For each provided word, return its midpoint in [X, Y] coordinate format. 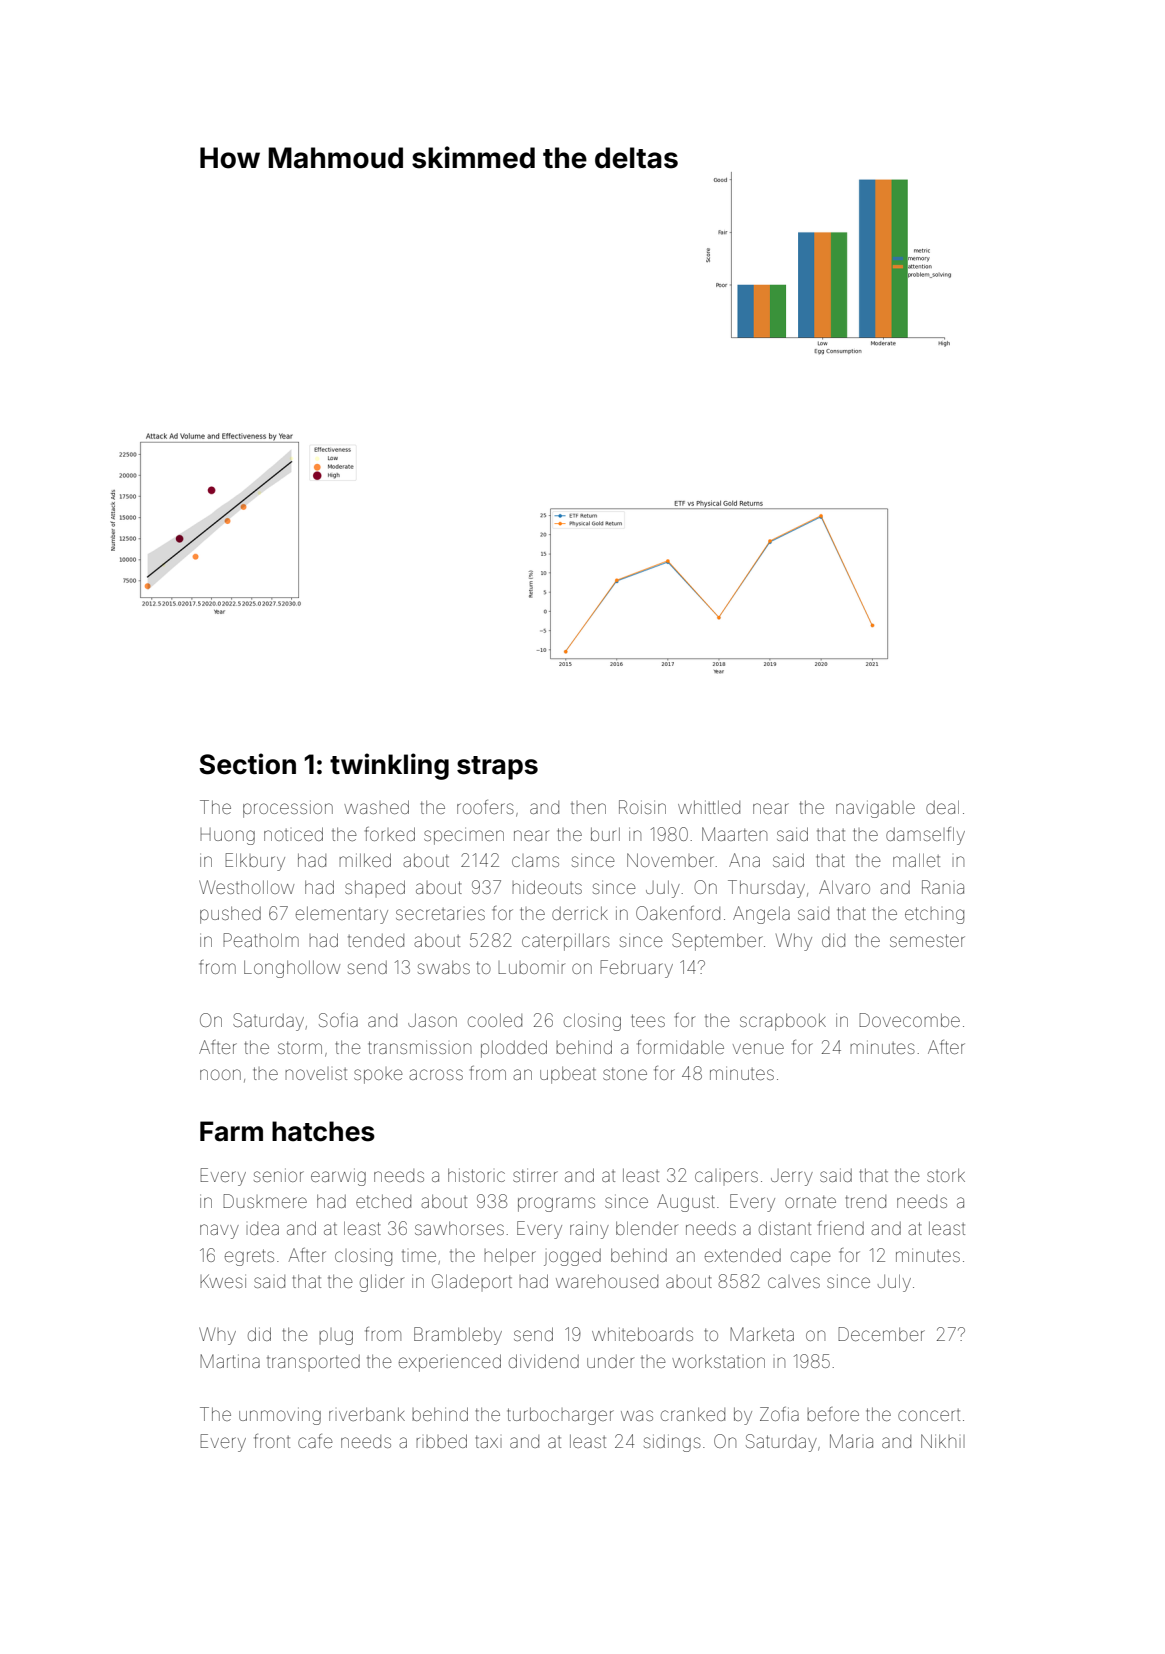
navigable [875, 810]
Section [247, 764]
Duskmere [265, 1201]
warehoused [607, 1281]
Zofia [779, 1414]
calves [794, 1282]
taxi [487, 1442]
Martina [230, 1361]
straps [497, 768]
